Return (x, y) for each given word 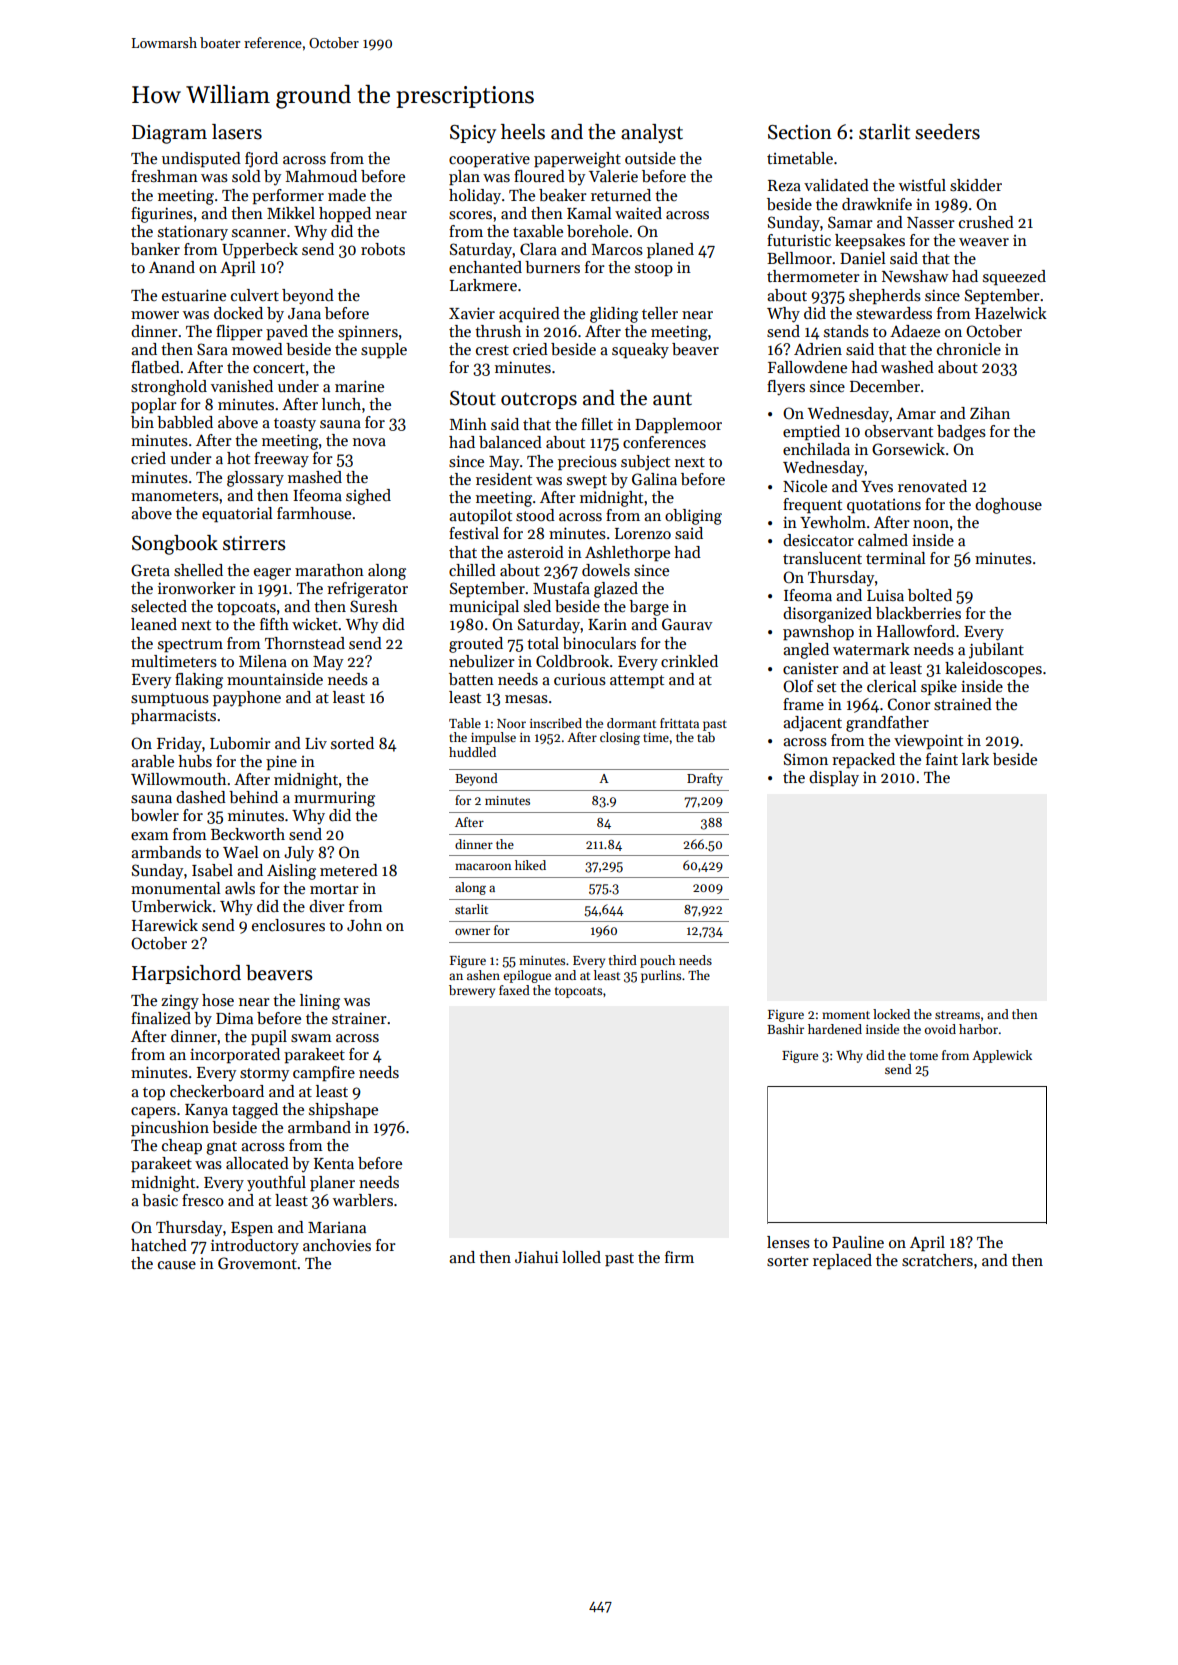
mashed (315, 477)
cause (177, 1265)
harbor (978, 1029)
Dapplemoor (678, 426)
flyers (786, 388)
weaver (984, 242)
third (623, 960)
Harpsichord (186, 974)
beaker (563, 195)
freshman (164, 176)
